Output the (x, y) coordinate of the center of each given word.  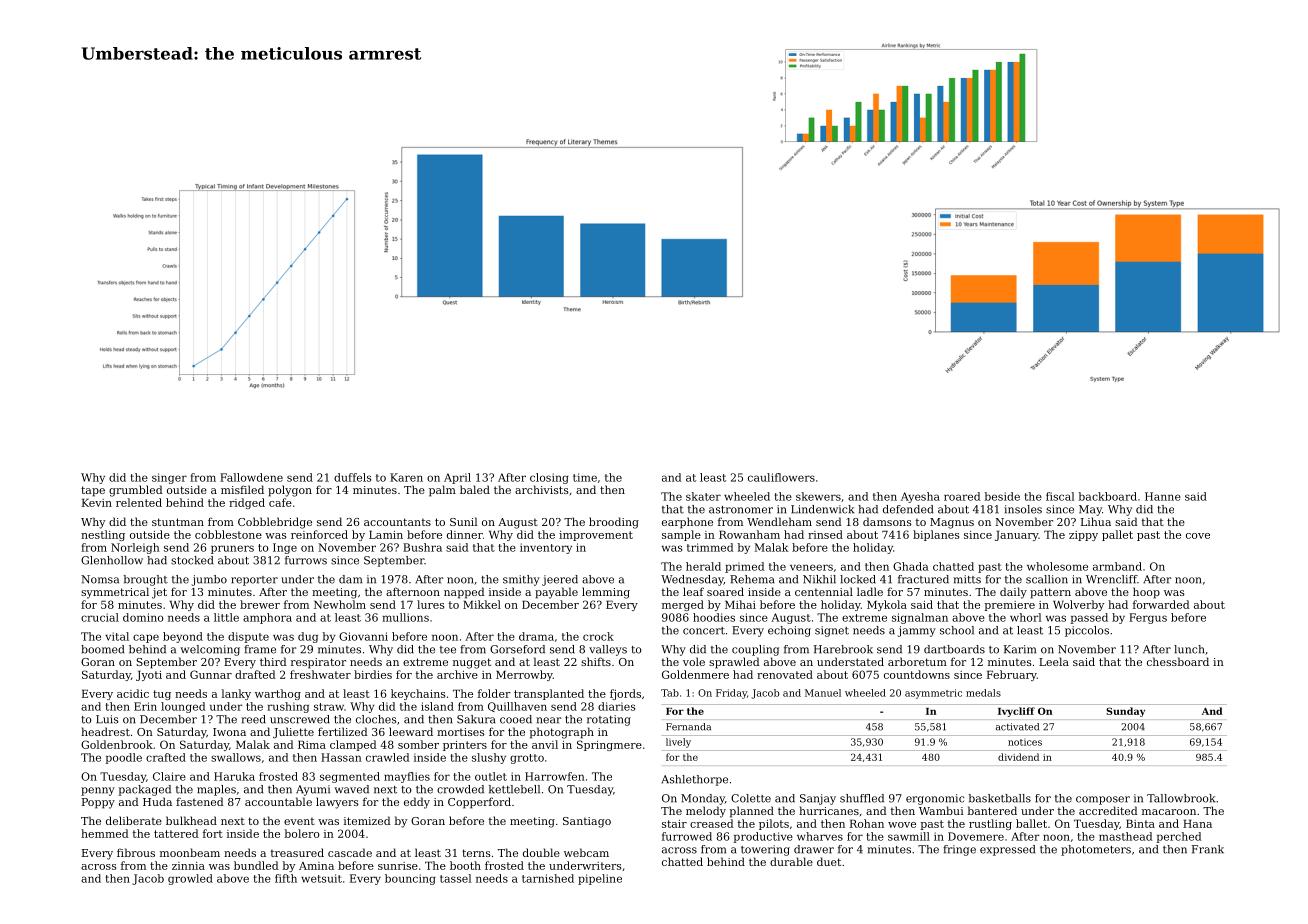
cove (1198, 536)
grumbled (136, 491)
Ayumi (313, 790)
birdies (373, 674)
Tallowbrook (1181, 798)
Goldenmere (695, 674)
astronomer (741, 510)
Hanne (1163, 496)
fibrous (136, 852)
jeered (560, 580)
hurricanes (829, 810)
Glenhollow (112, 560)
